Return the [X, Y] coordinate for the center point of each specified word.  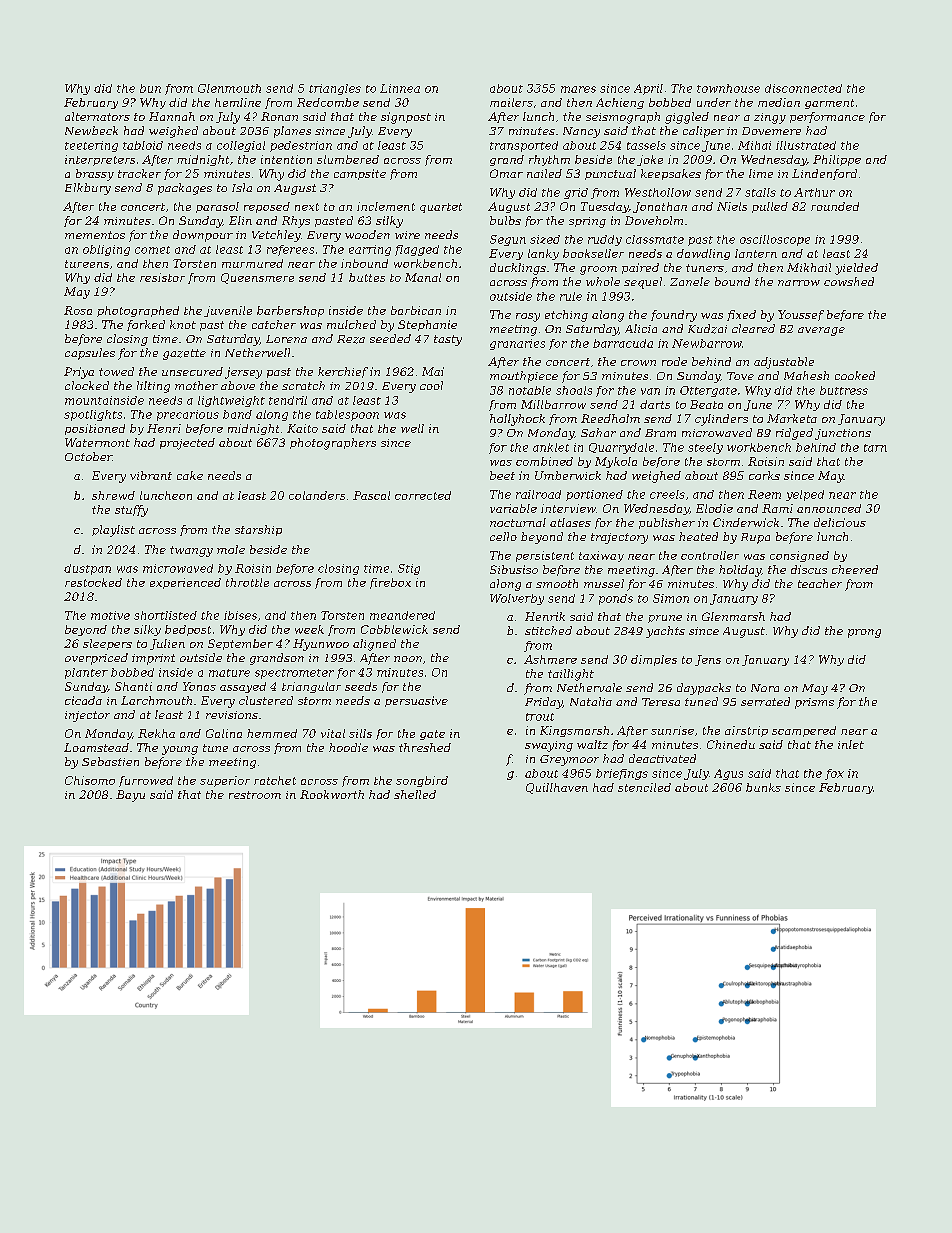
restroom [255, 795]
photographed [138, 311]
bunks [763, 787]
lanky [543, 254]
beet [502, 475]
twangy [191, 551]
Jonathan [660, 207]
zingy [770, 118]
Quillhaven [557, 788]
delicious [840, 522]
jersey [243, 373]
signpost [406, 118]
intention [286, 159]
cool [431, 385]
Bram [660, 433]
